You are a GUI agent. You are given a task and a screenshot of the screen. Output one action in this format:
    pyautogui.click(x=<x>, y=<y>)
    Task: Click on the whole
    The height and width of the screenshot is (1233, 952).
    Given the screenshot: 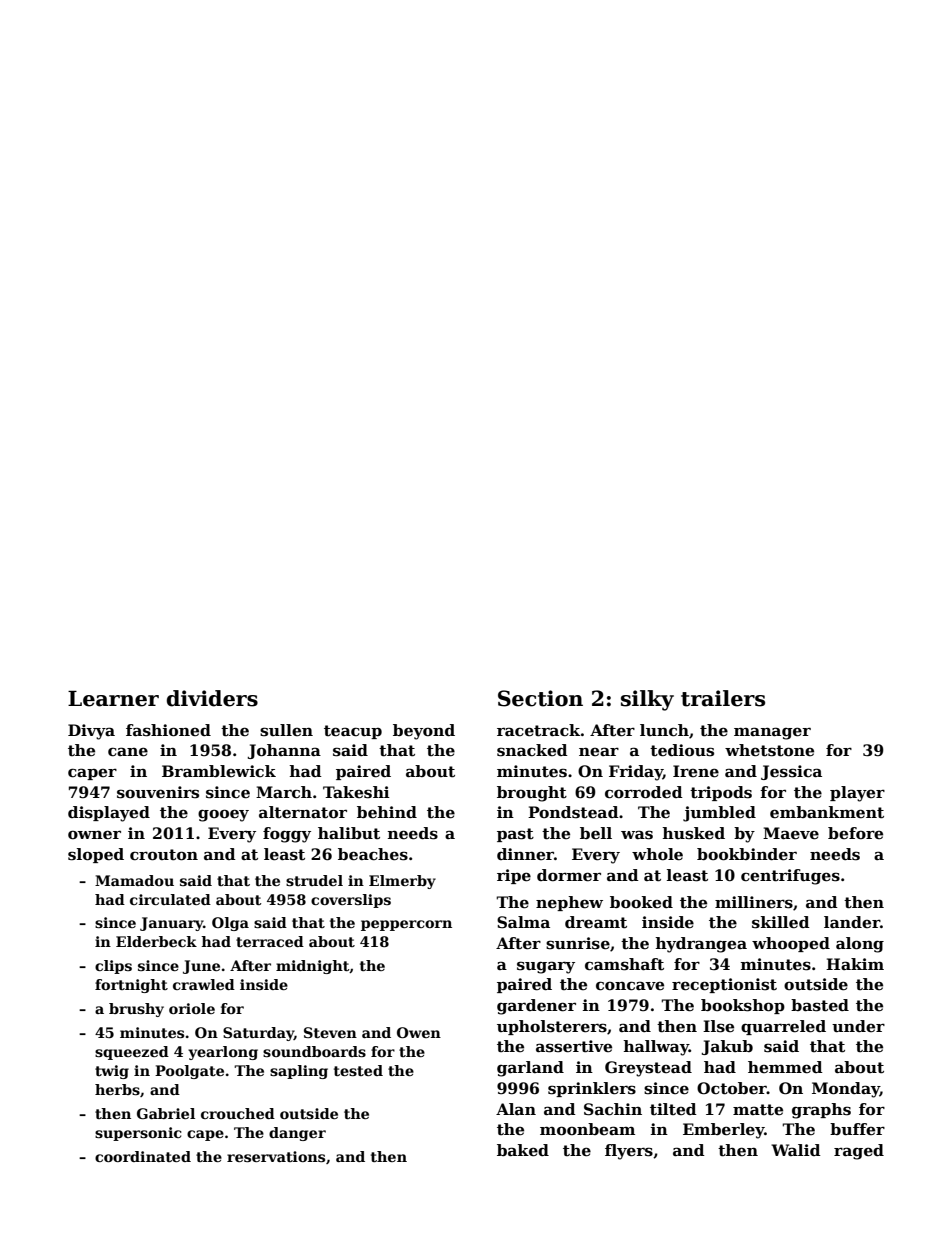 What is the action you would take?
    pyautogui.click(x=657, y=854)
